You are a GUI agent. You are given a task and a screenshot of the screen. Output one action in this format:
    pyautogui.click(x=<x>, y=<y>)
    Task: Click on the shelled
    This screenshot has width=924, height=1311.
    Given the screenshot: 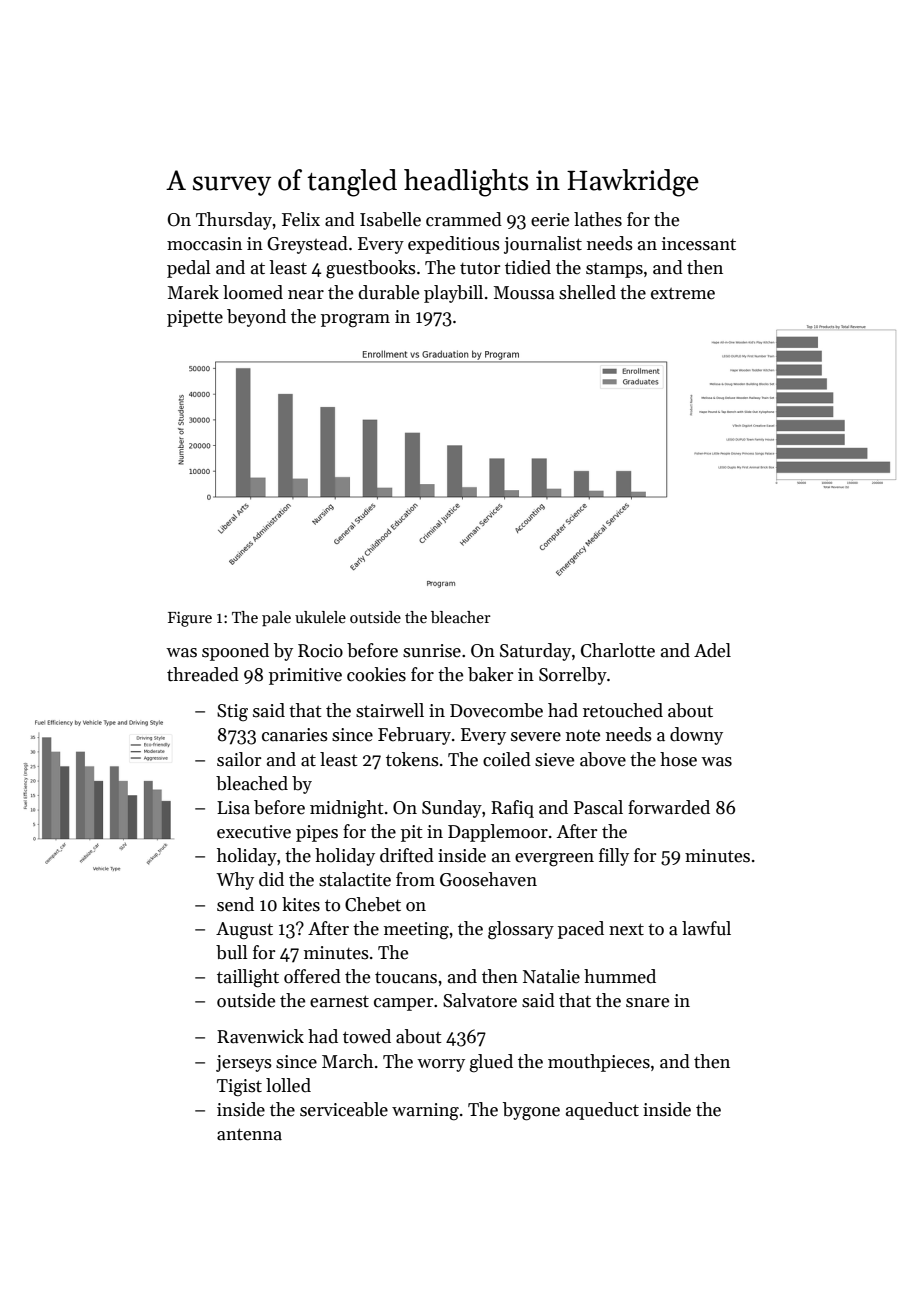 What is the action you would take?
    pyautogui.click(x=587, y=292)
